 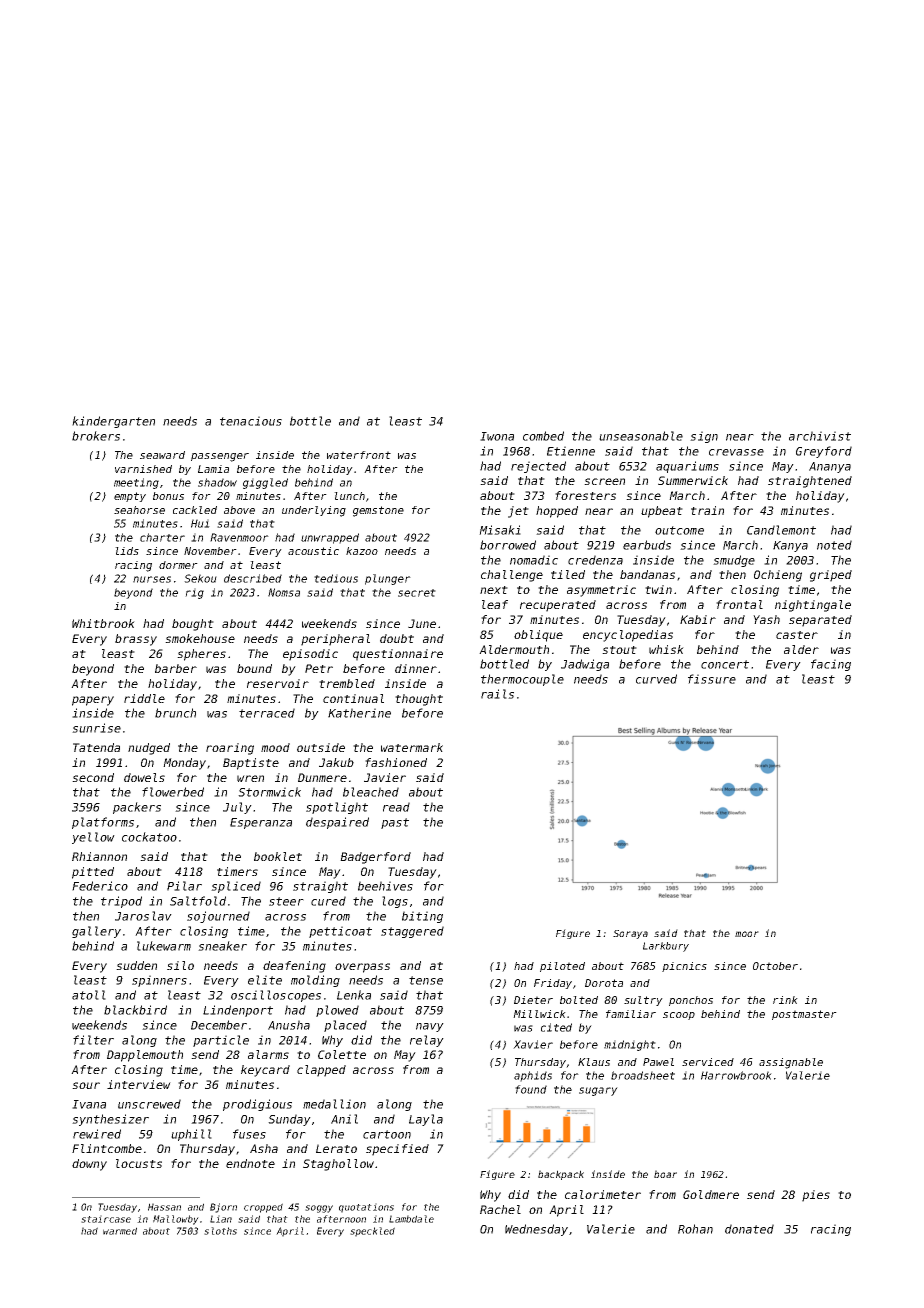 I want to click on screen, so click(x=604, y=481).
